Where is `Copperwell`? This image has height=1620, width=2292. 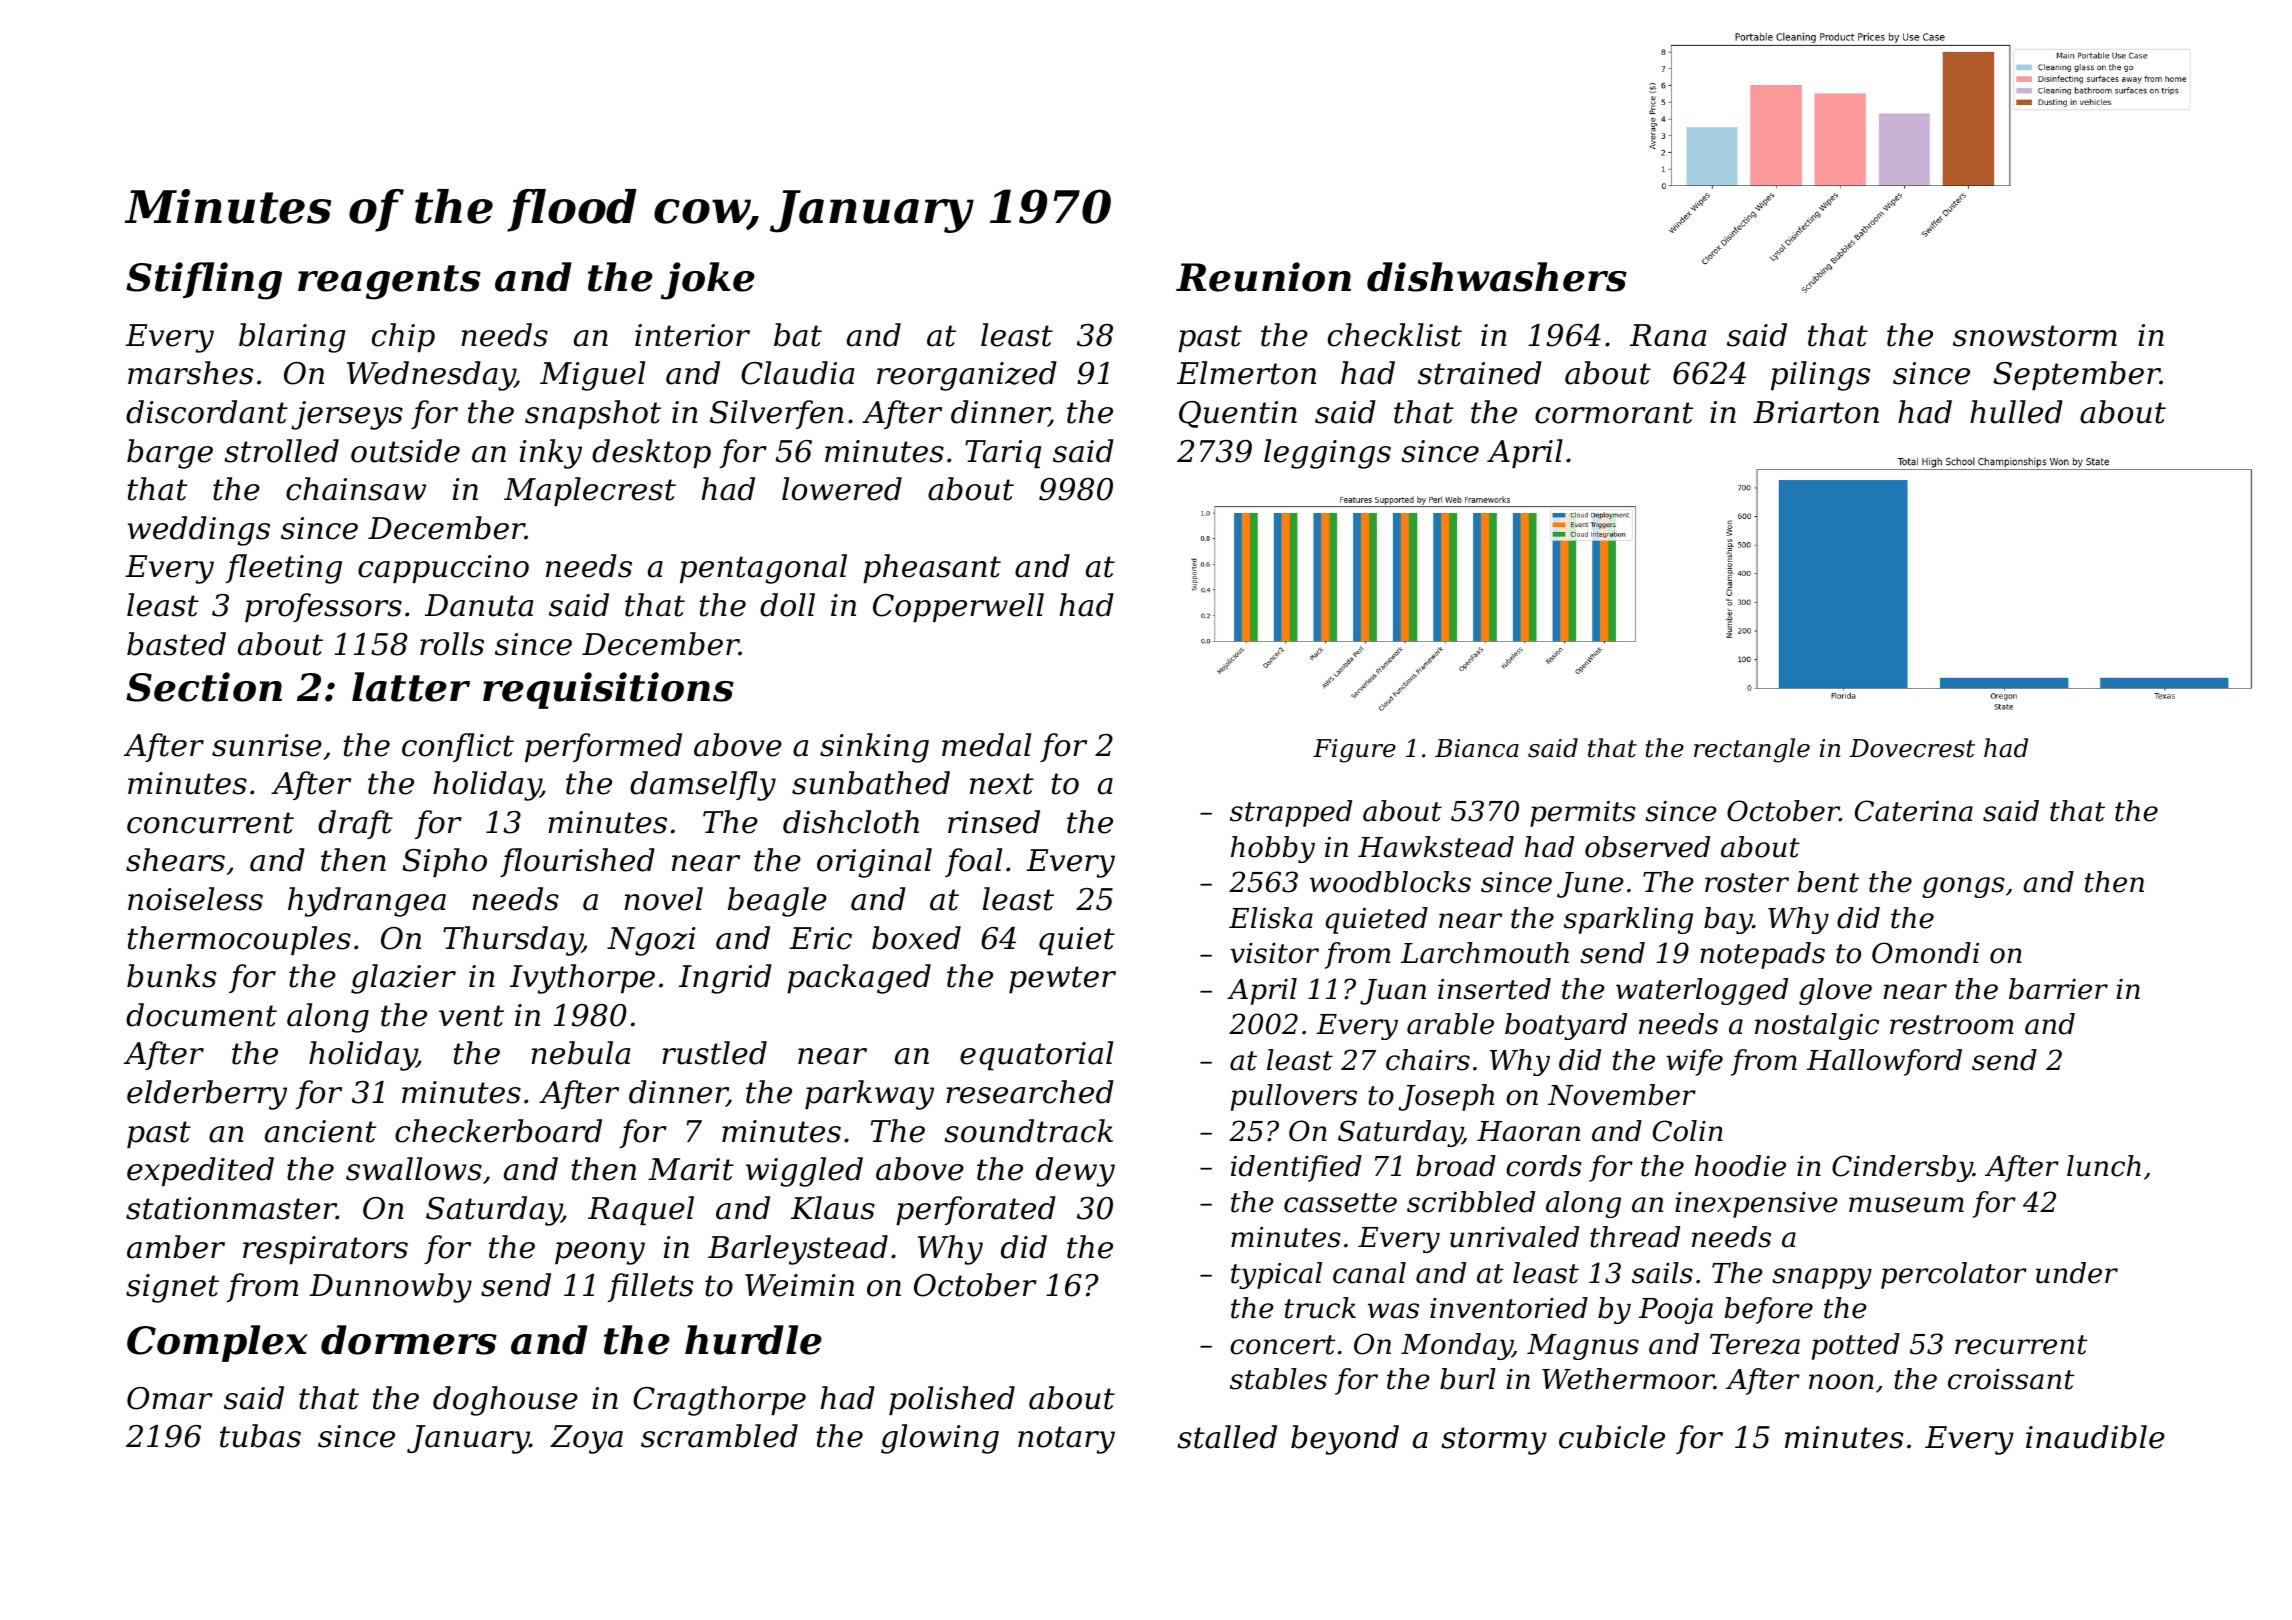 Copperwell is located at coordinates (958, 607).
